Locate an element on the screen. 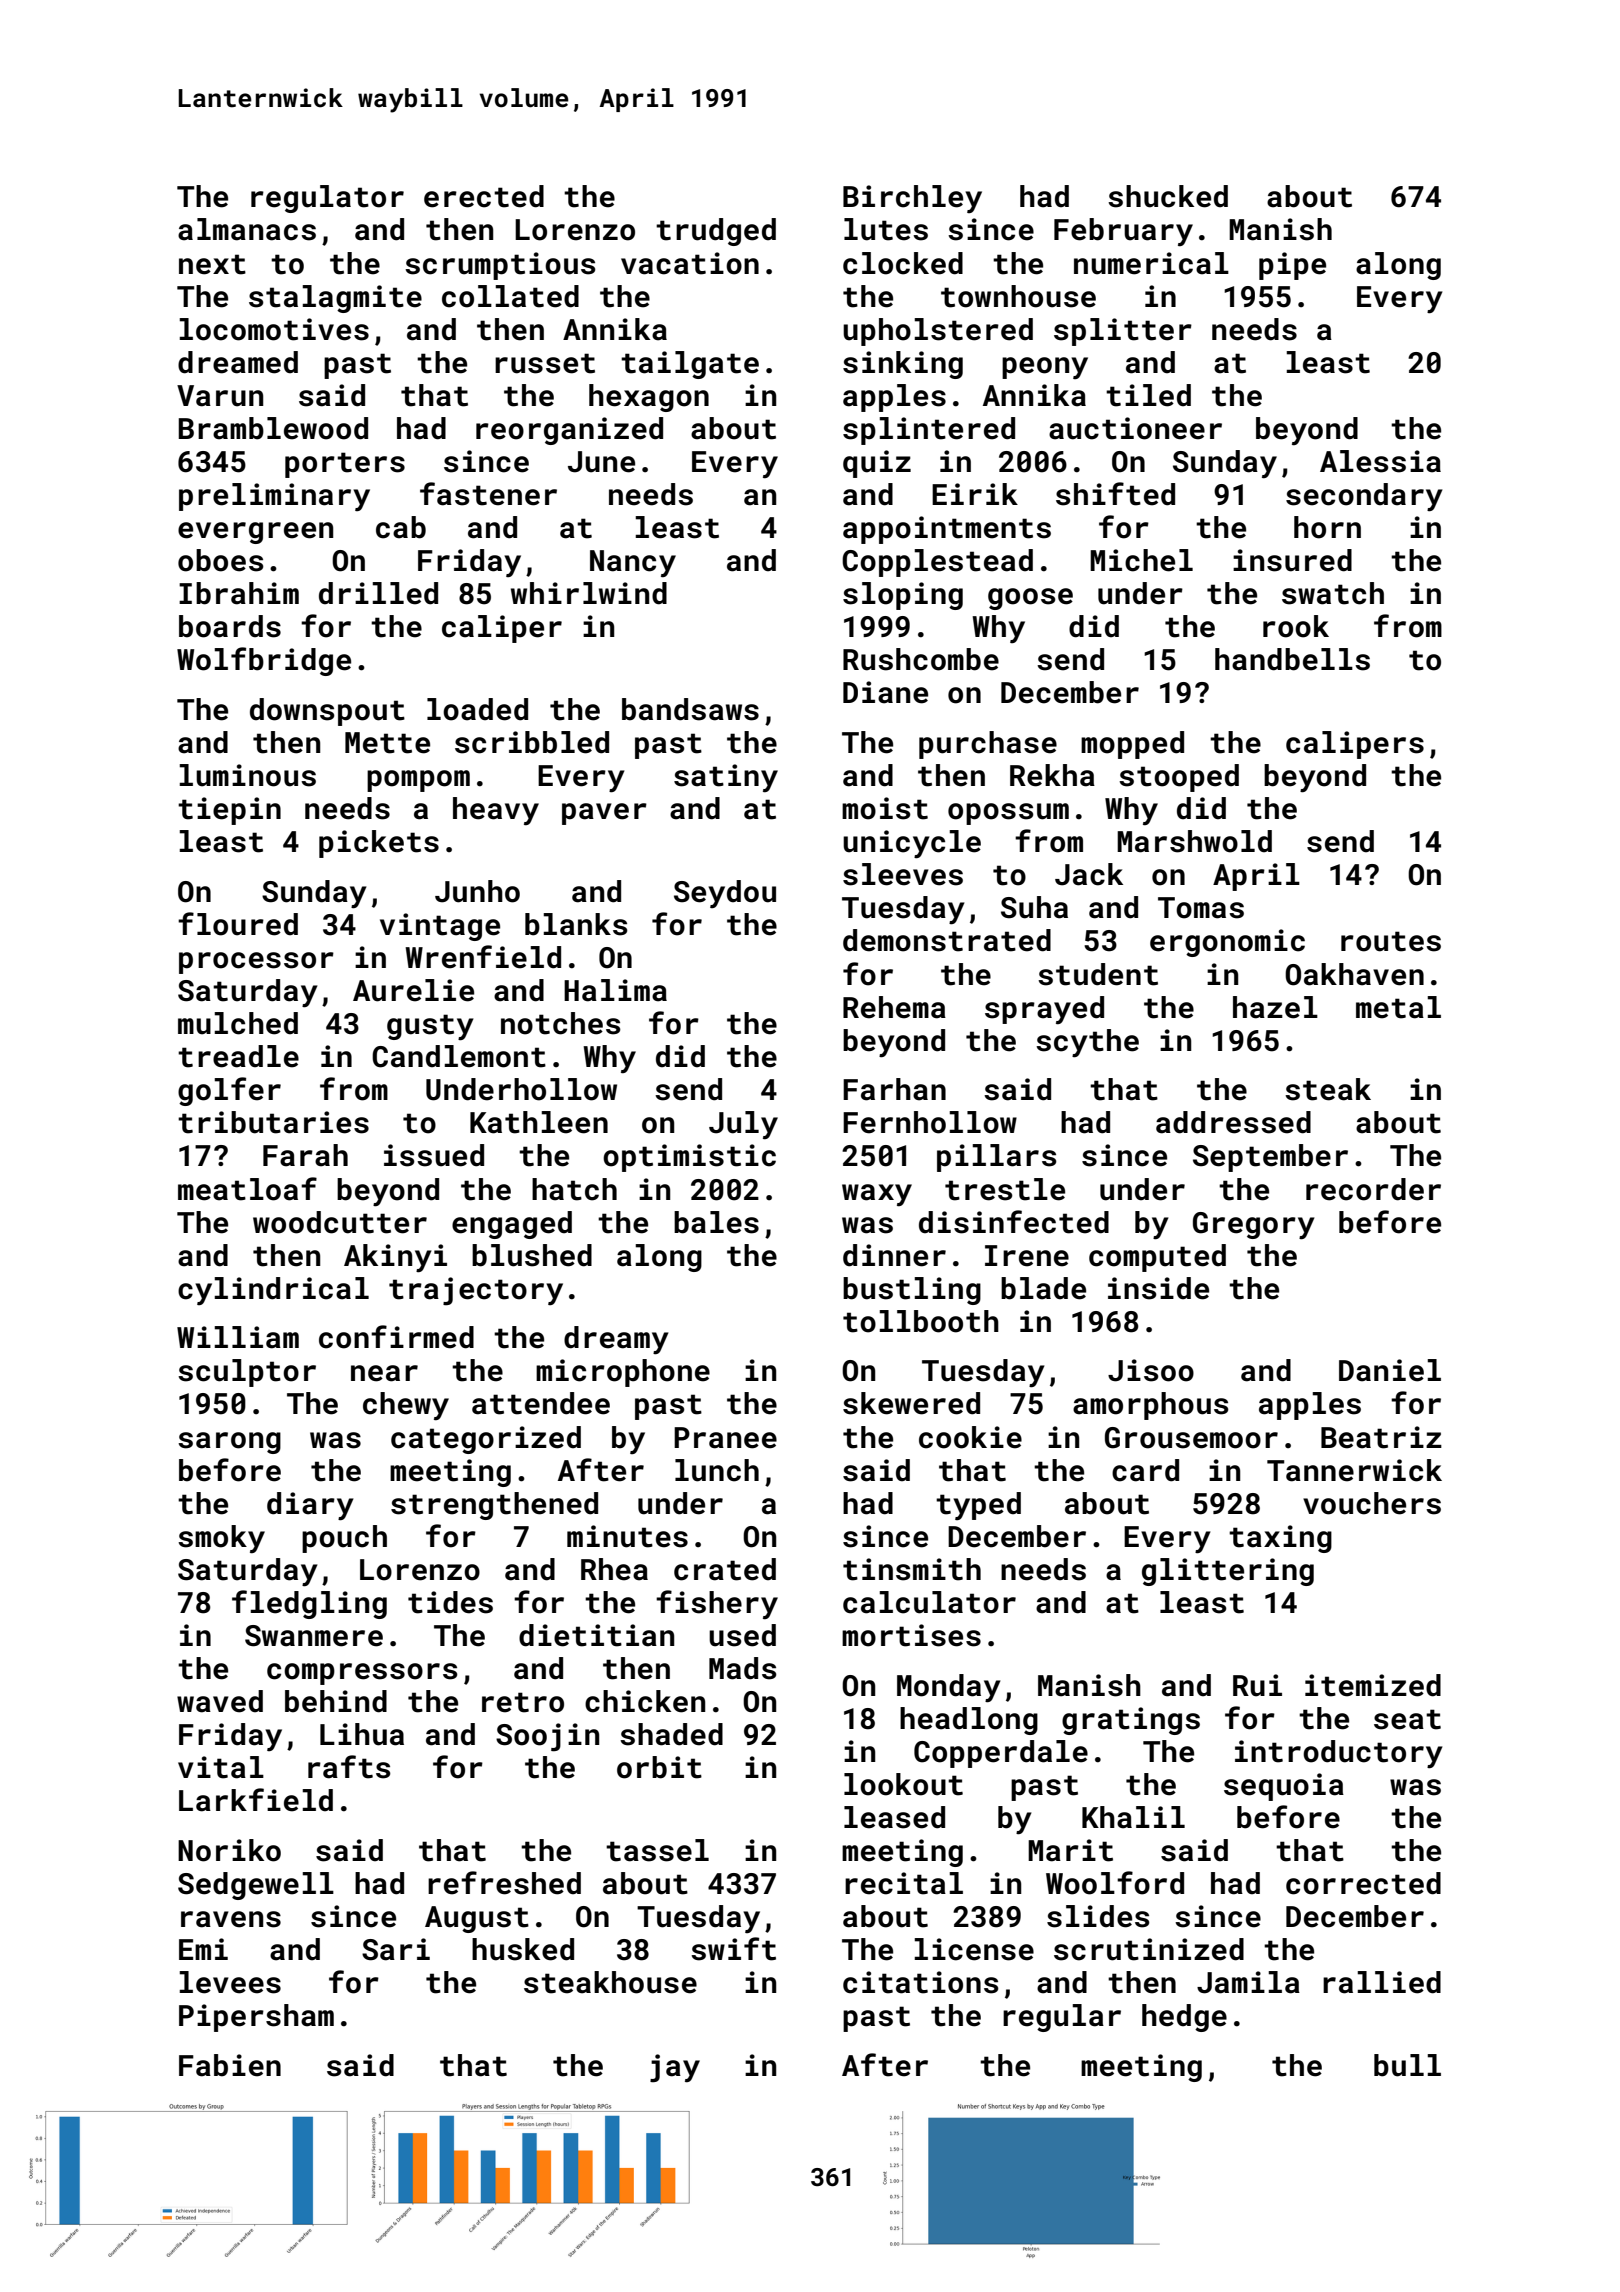 The height and width of the screenshot is (2292, 1620). trudged is located at coordinates (716, 232).
